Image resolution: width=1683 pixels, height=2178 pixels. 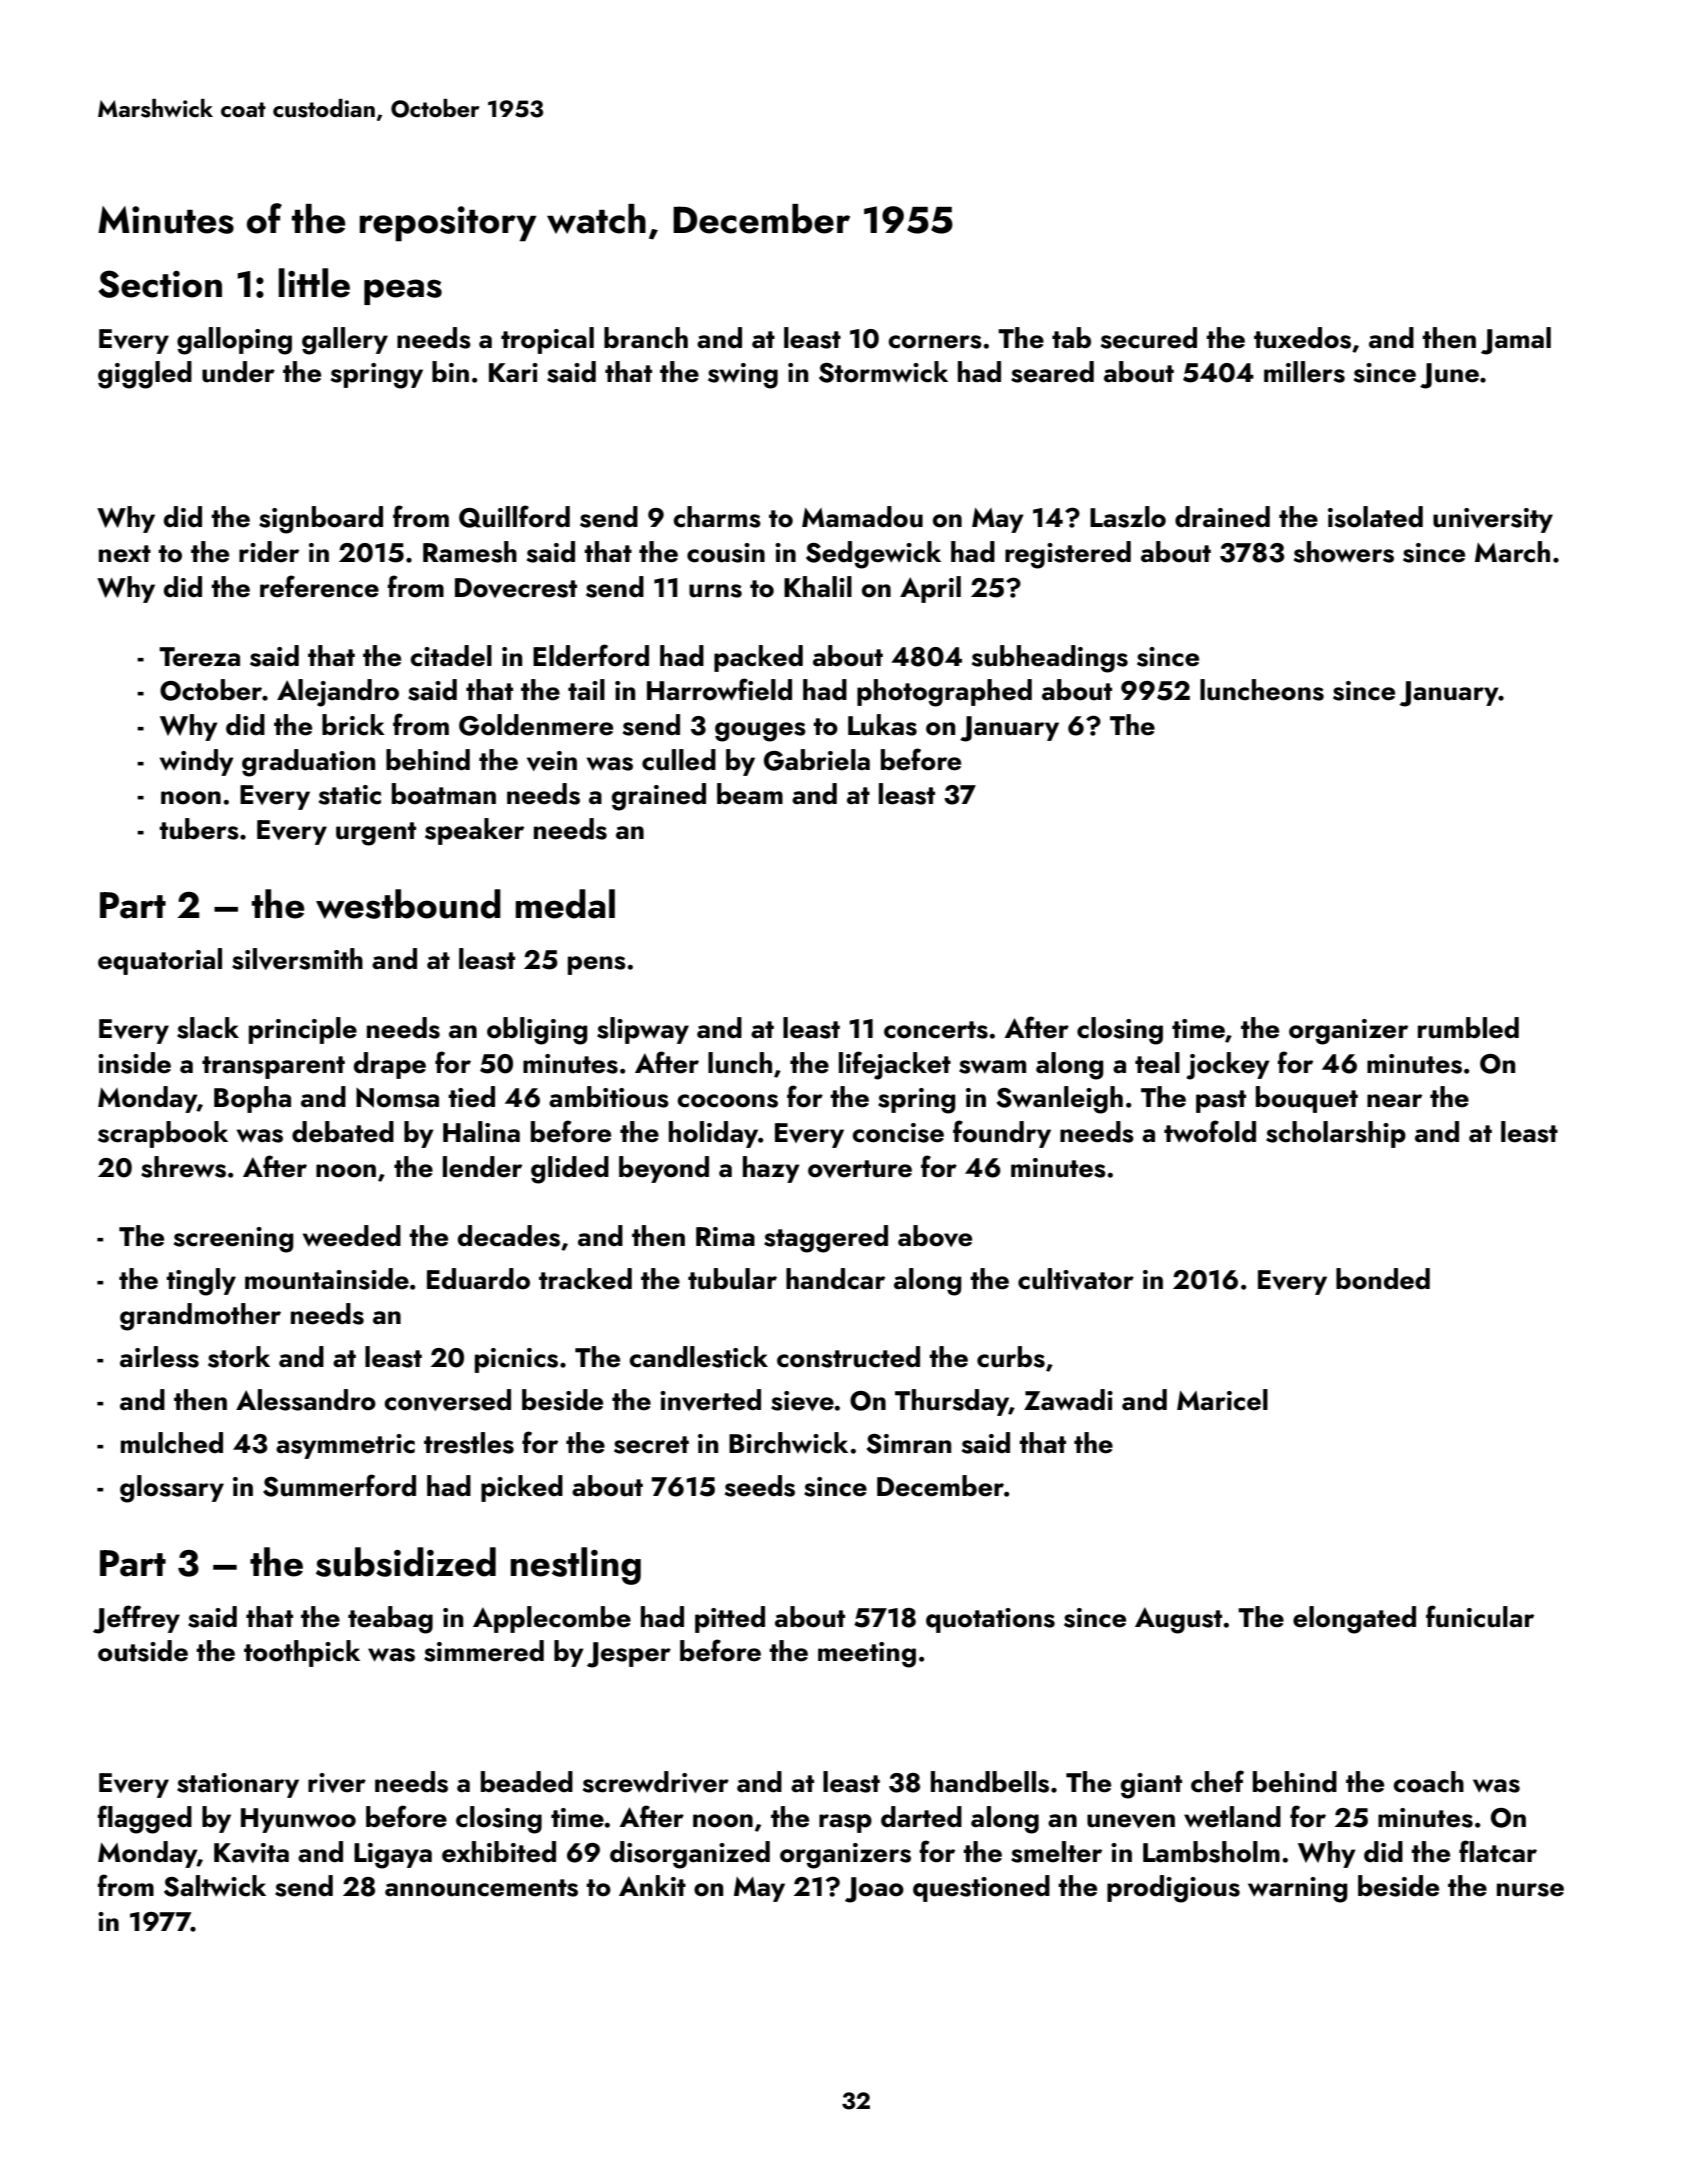 What do you see at coordinates (1516, 341) in the screenshot?
I see `Jamal` at bounding box center [1516, 341].
